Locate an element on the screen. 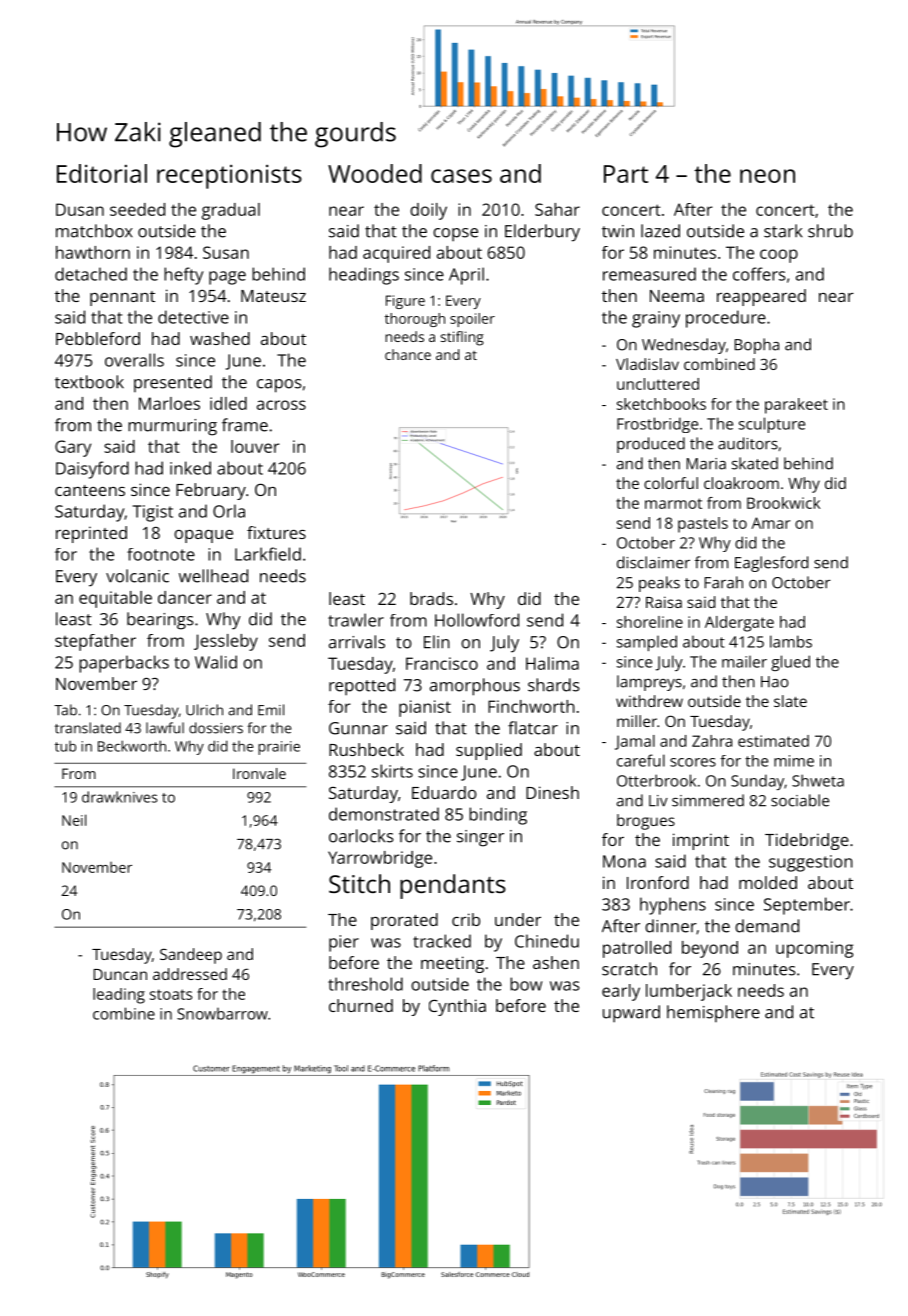  Editorial is located at coordinates (102, 173).
